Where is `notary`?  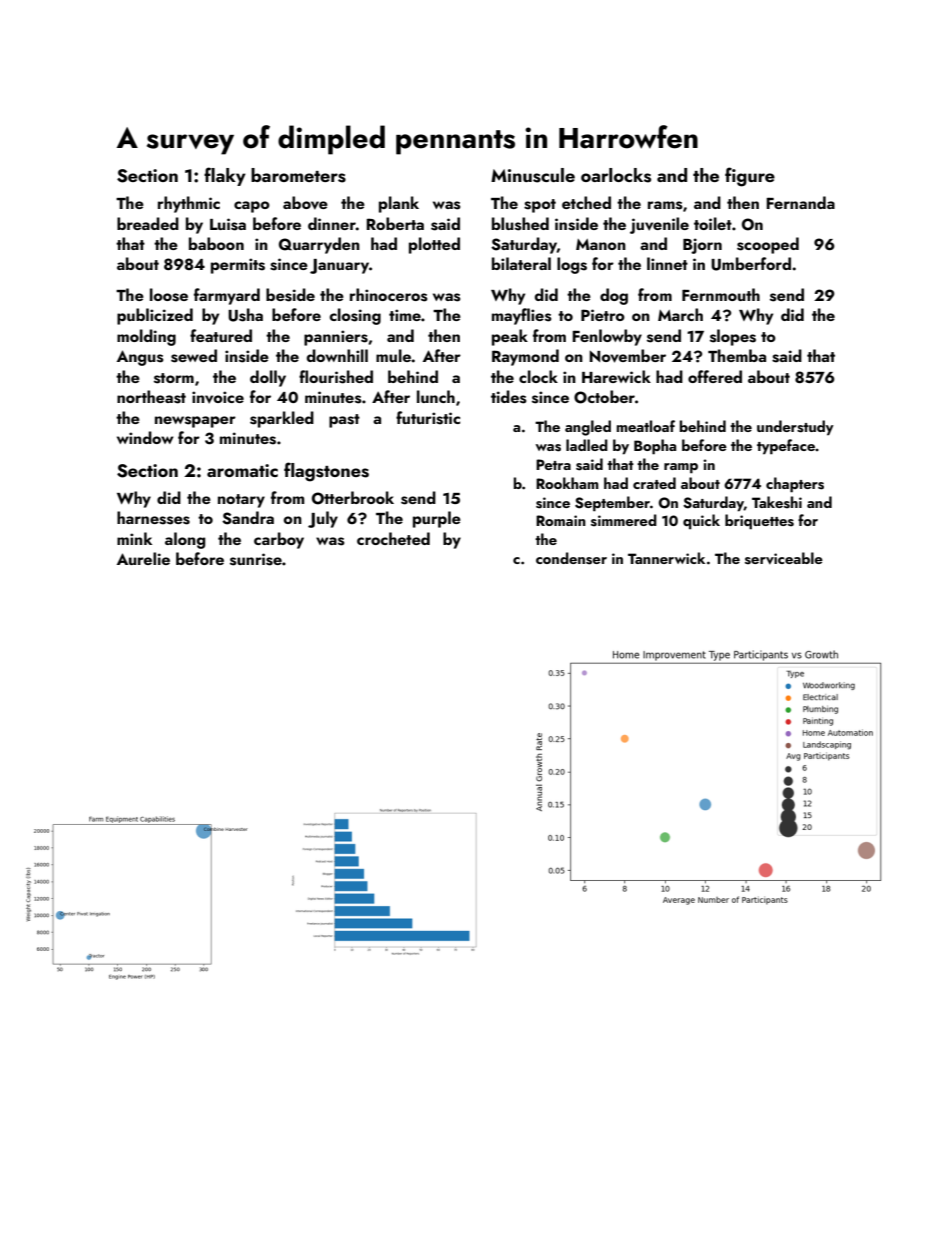 notary is located at coordinates (241, 501).
